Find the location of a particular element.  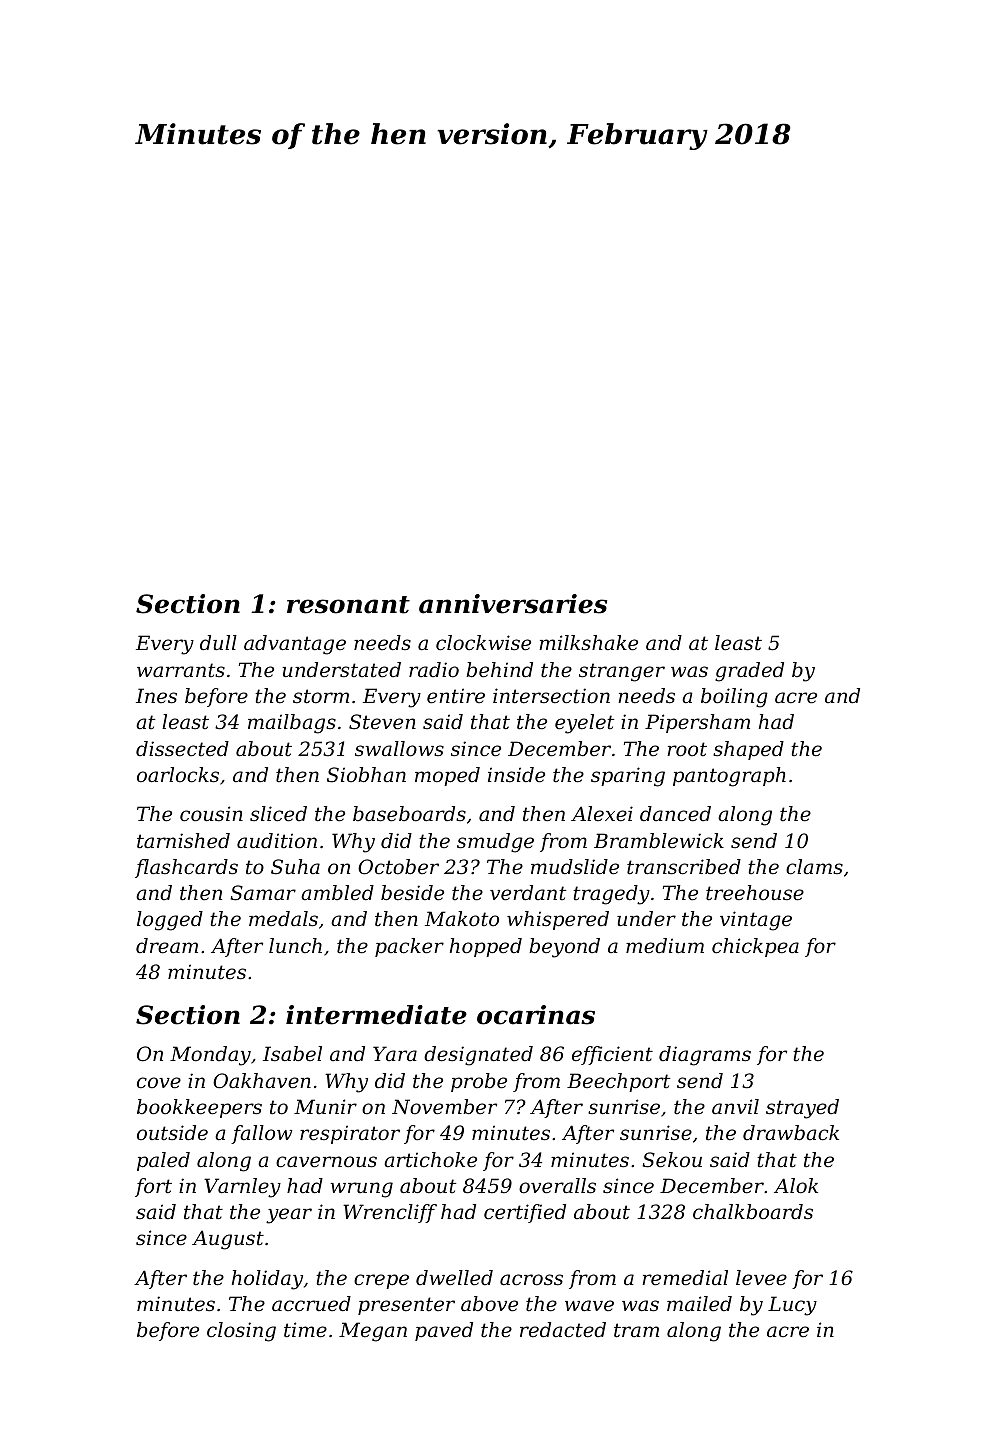

ocarinas is located at coordinates (536, 1015).
